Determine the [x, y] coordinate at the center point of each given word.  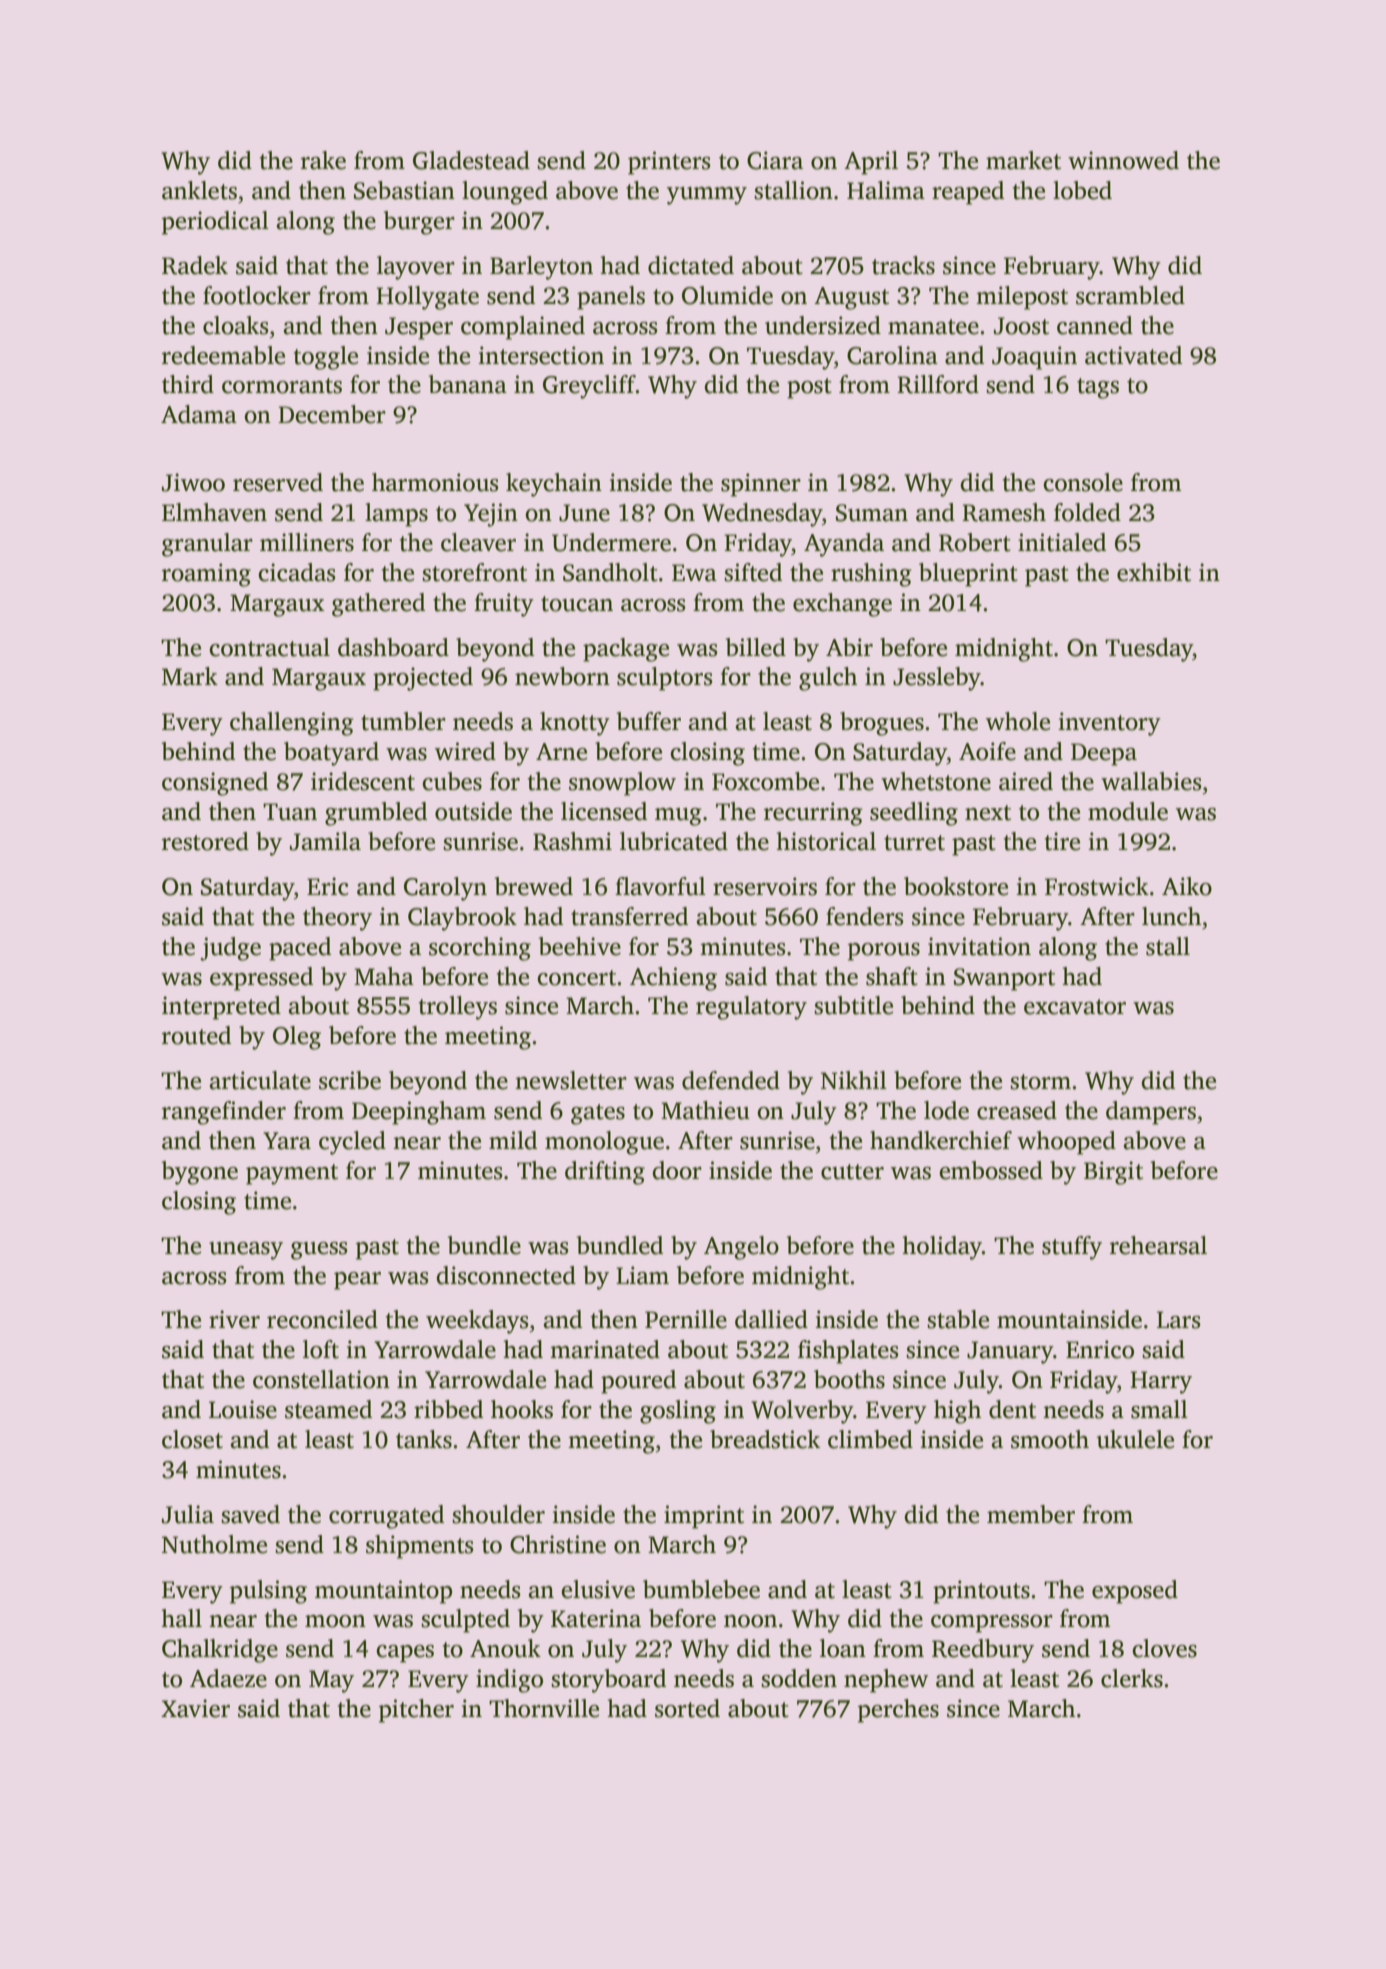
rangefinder [224, 1113]
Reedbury [983, 1651]
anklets [199, 190]
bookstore [956, 886]
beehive [579, 946]
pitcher [416, 1711]
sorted [687, 1708]
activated [1133, 355]
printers [669, 163]
